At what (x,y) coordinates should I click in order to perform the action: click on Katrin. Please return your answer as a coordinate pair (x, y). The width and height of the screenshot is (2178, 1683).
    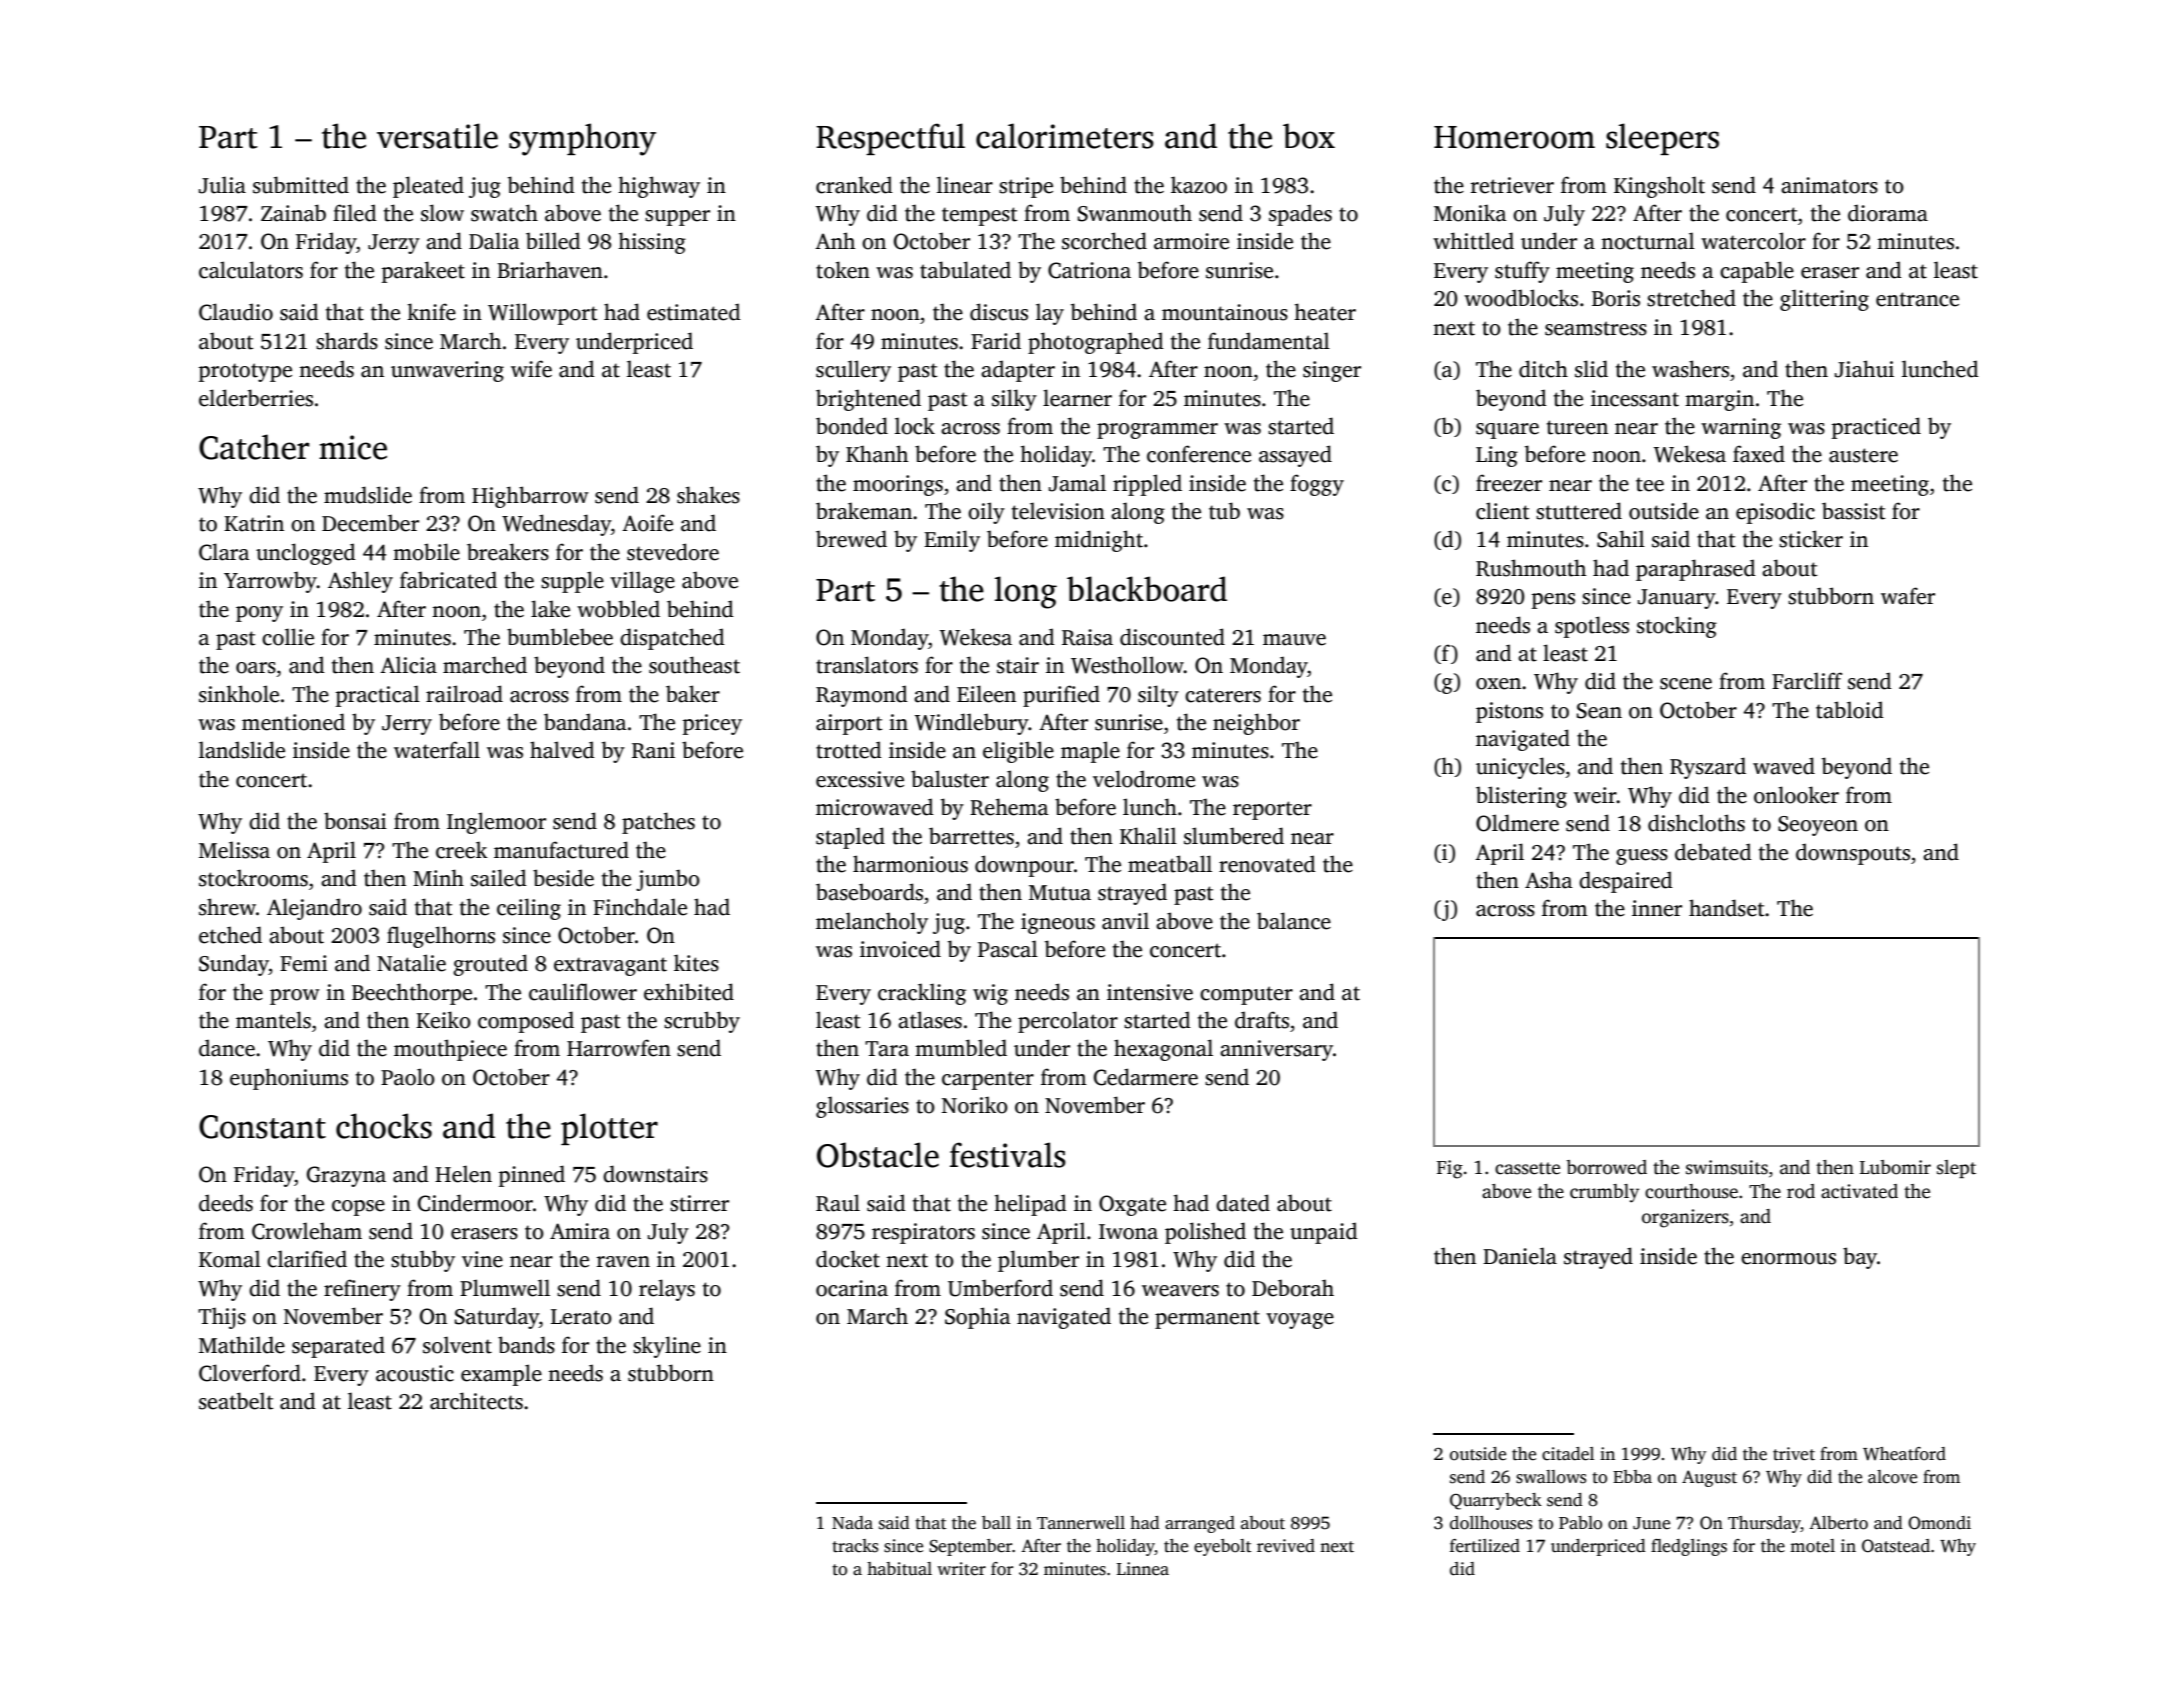
    Looking at the image, I should click on (254, 523).
